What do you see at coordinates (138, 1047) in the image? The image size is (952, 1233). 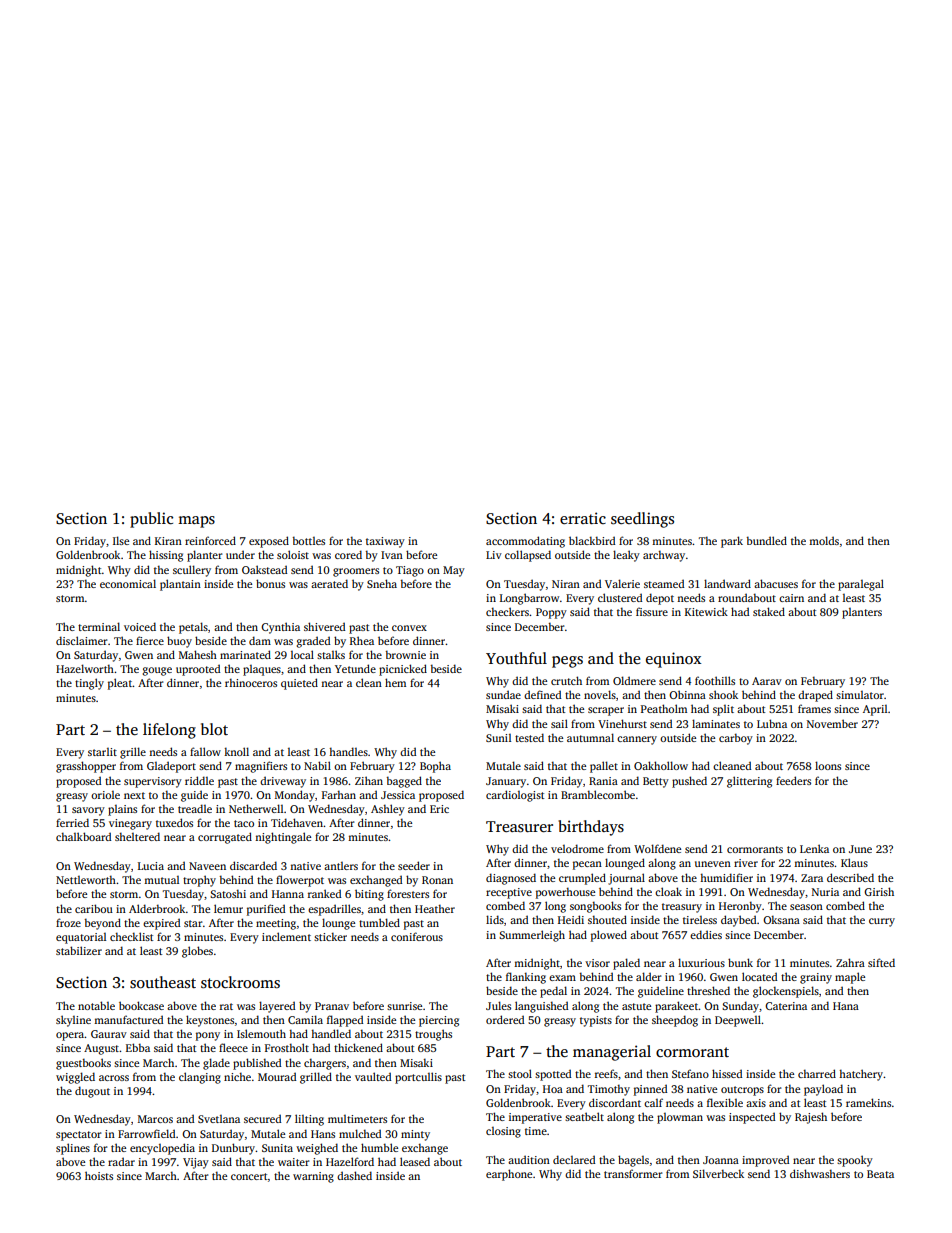 I see `Ebba` at bounding box center [138, 1047].
